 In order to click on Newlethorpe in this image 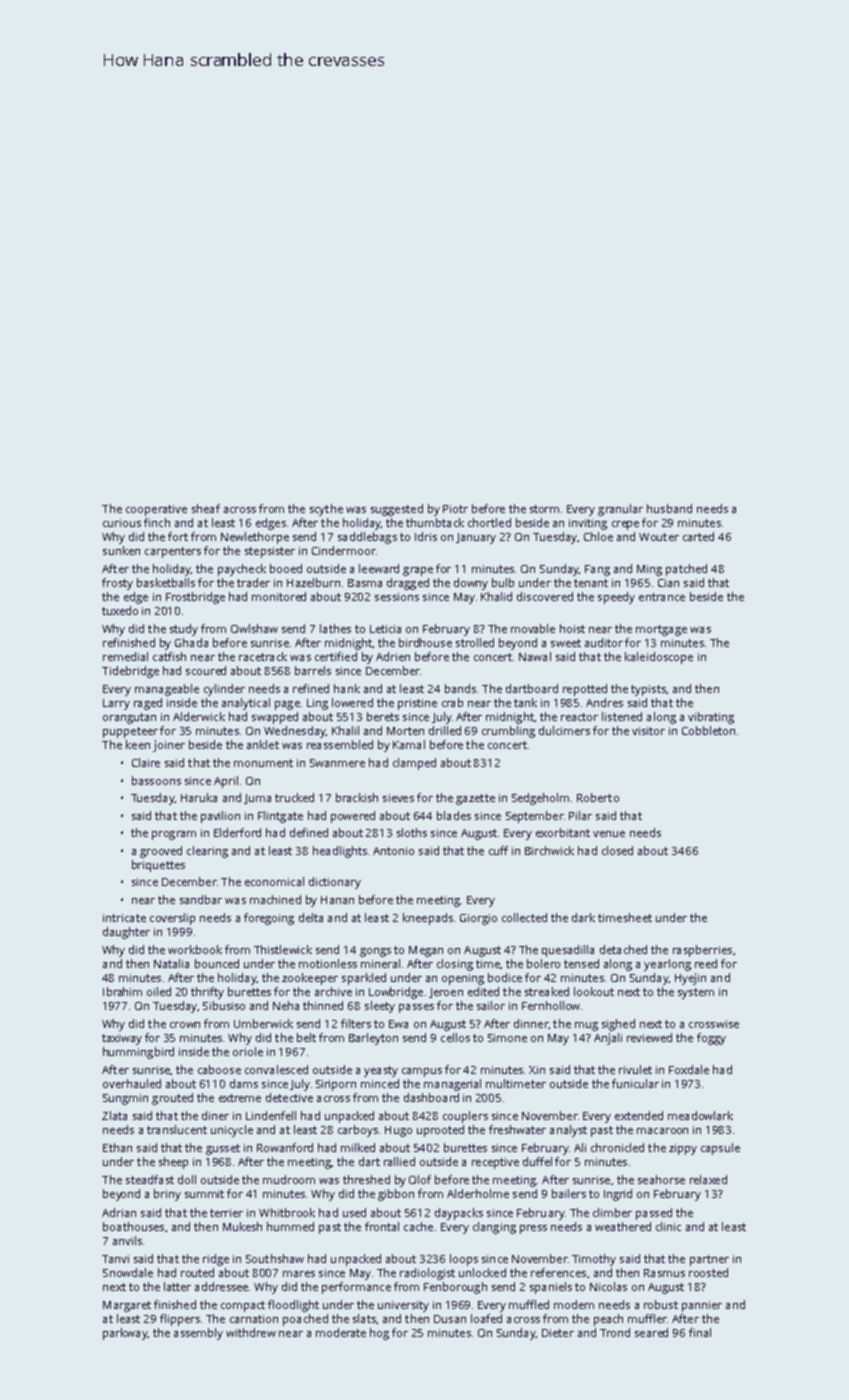, I will do `click(255, 538)`.
